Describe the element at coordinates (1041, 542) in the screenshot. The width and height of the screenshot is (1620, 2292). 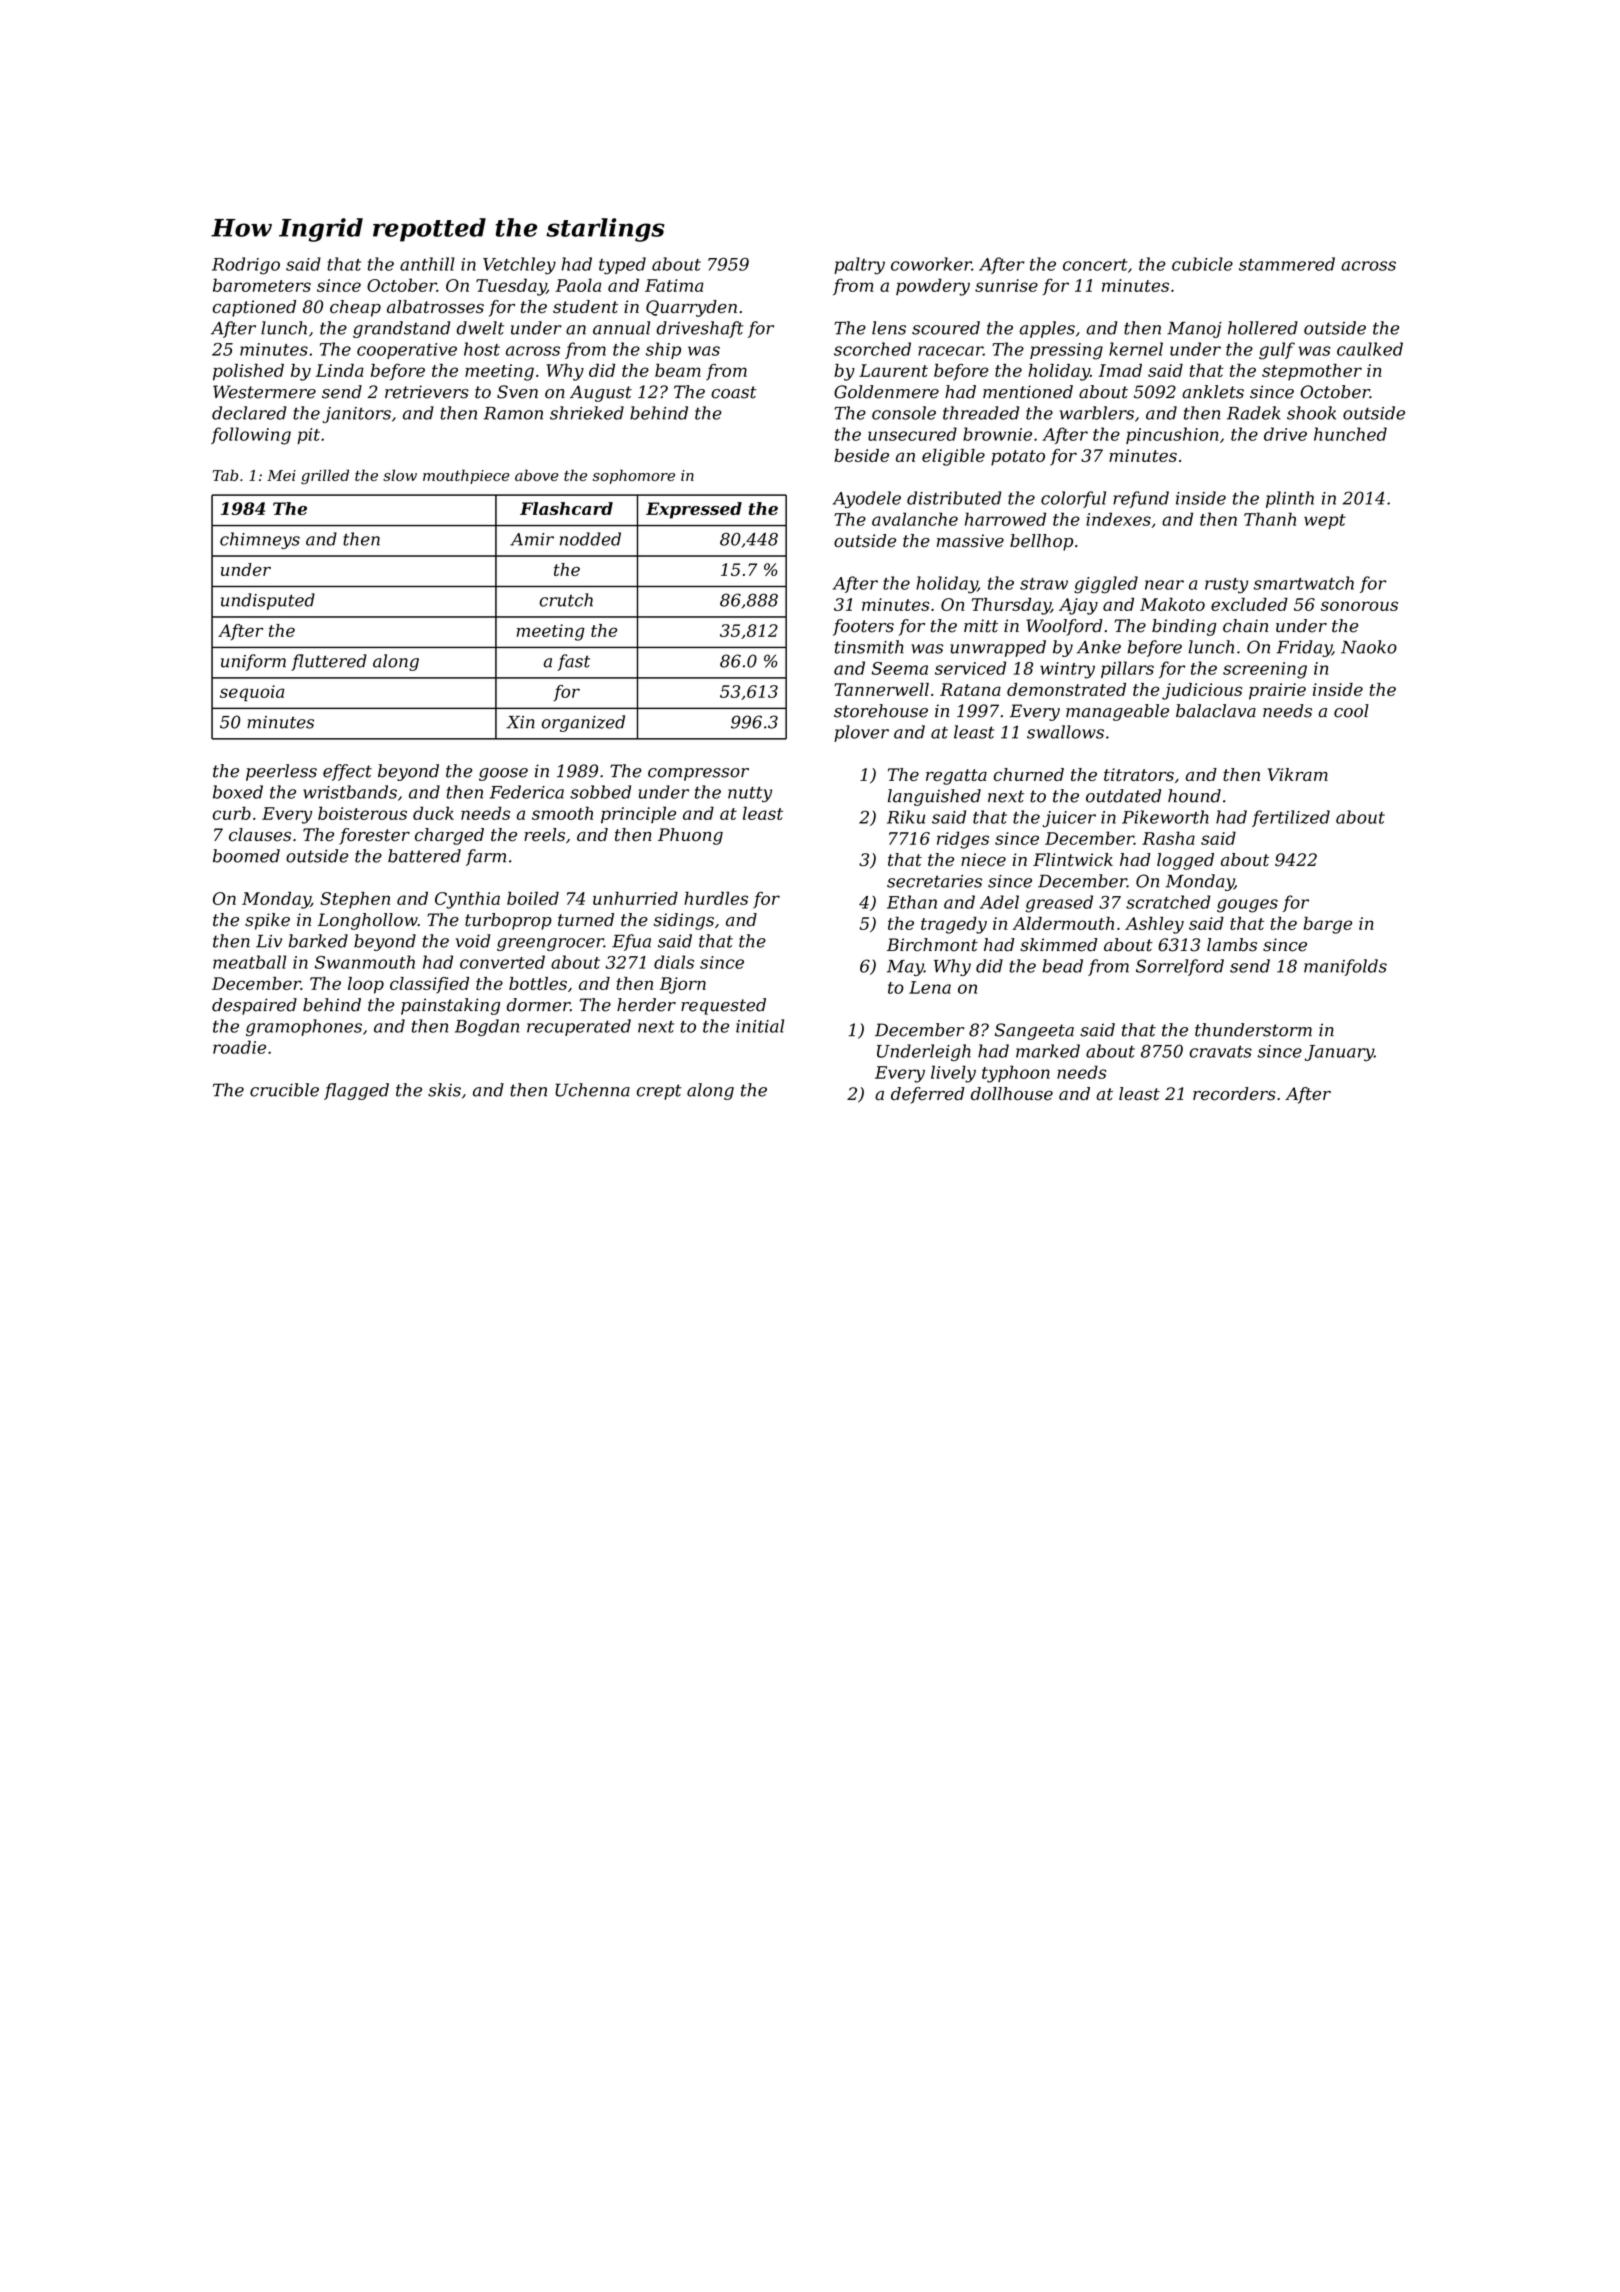
I see `bellhop` at that location.
